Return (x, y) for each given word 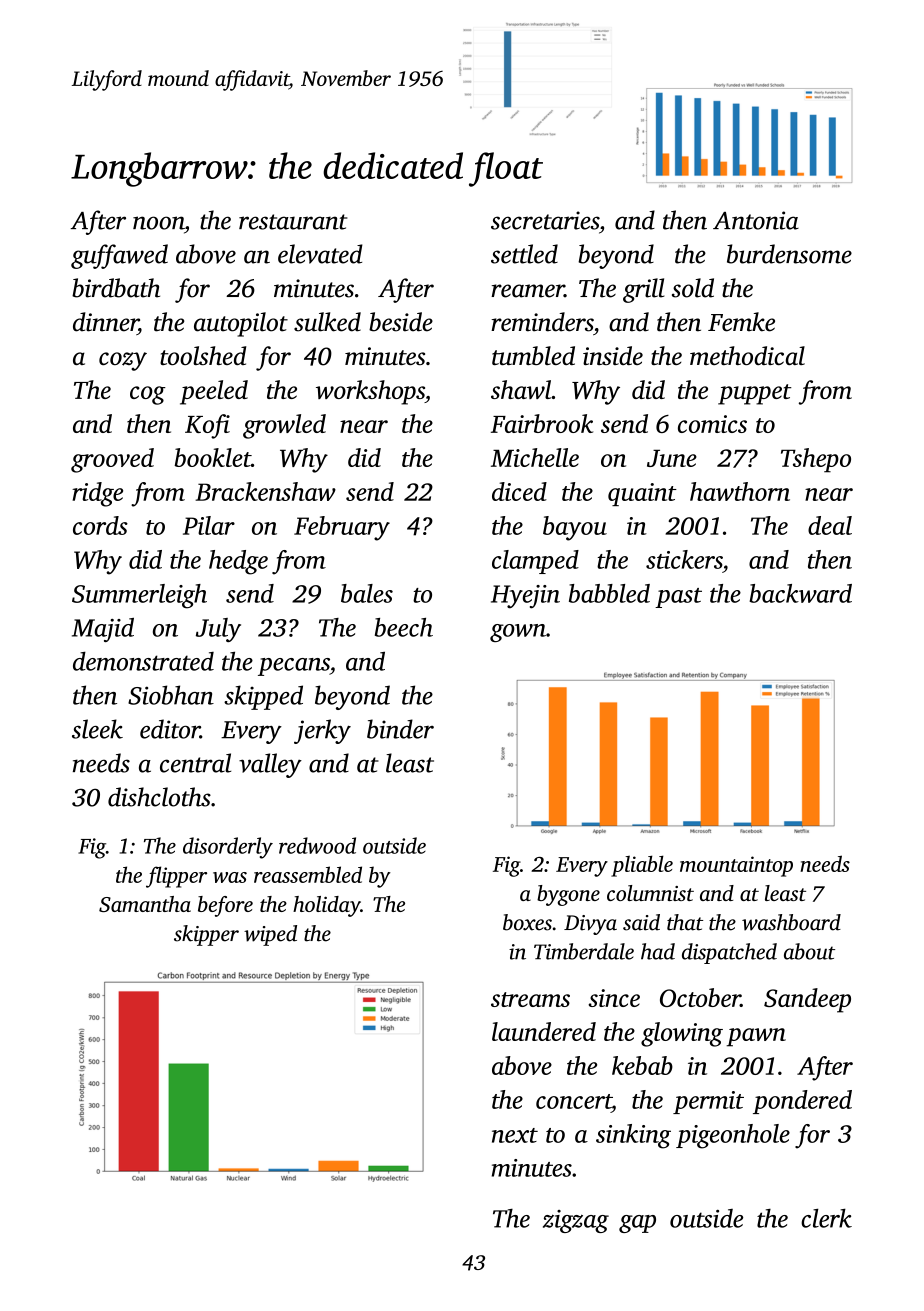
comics (712, 424)
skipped (263, 697)
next (515, 1135)
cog (148, 395)
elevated (320, 254)
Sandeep (807, 1000)
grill (643, 290)
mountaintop (736, 866)
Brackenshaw (265, 491)
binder (400, 729)
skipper (206, 935)
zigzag (576, 1221)
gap (637, 1224)
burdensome (789, 254)
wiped (270, 935)
